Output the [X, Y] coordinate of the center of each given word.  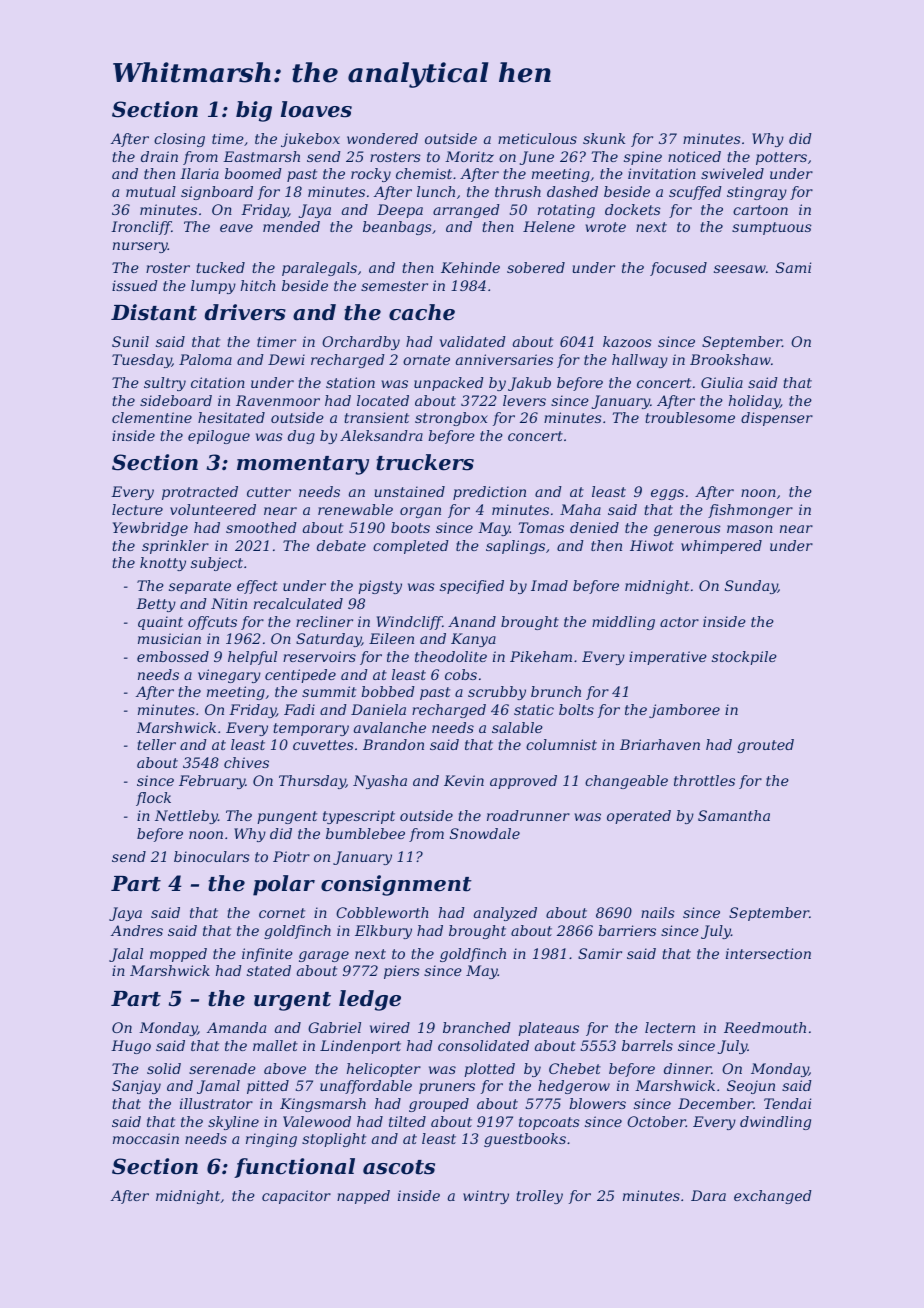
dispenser [777, 419]
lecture [137, 509]
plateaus [548, 1029]
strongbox [451, 419]
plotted [489, 1070]
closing [179, 140]
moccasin [146, 1138]
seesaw [740, 269]
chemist [424, 173]
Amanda [236, 1027]
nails [658, 912]
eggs [667, 494]
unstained [410, 491]
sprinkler [175, 547]
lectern [670, 1027]
